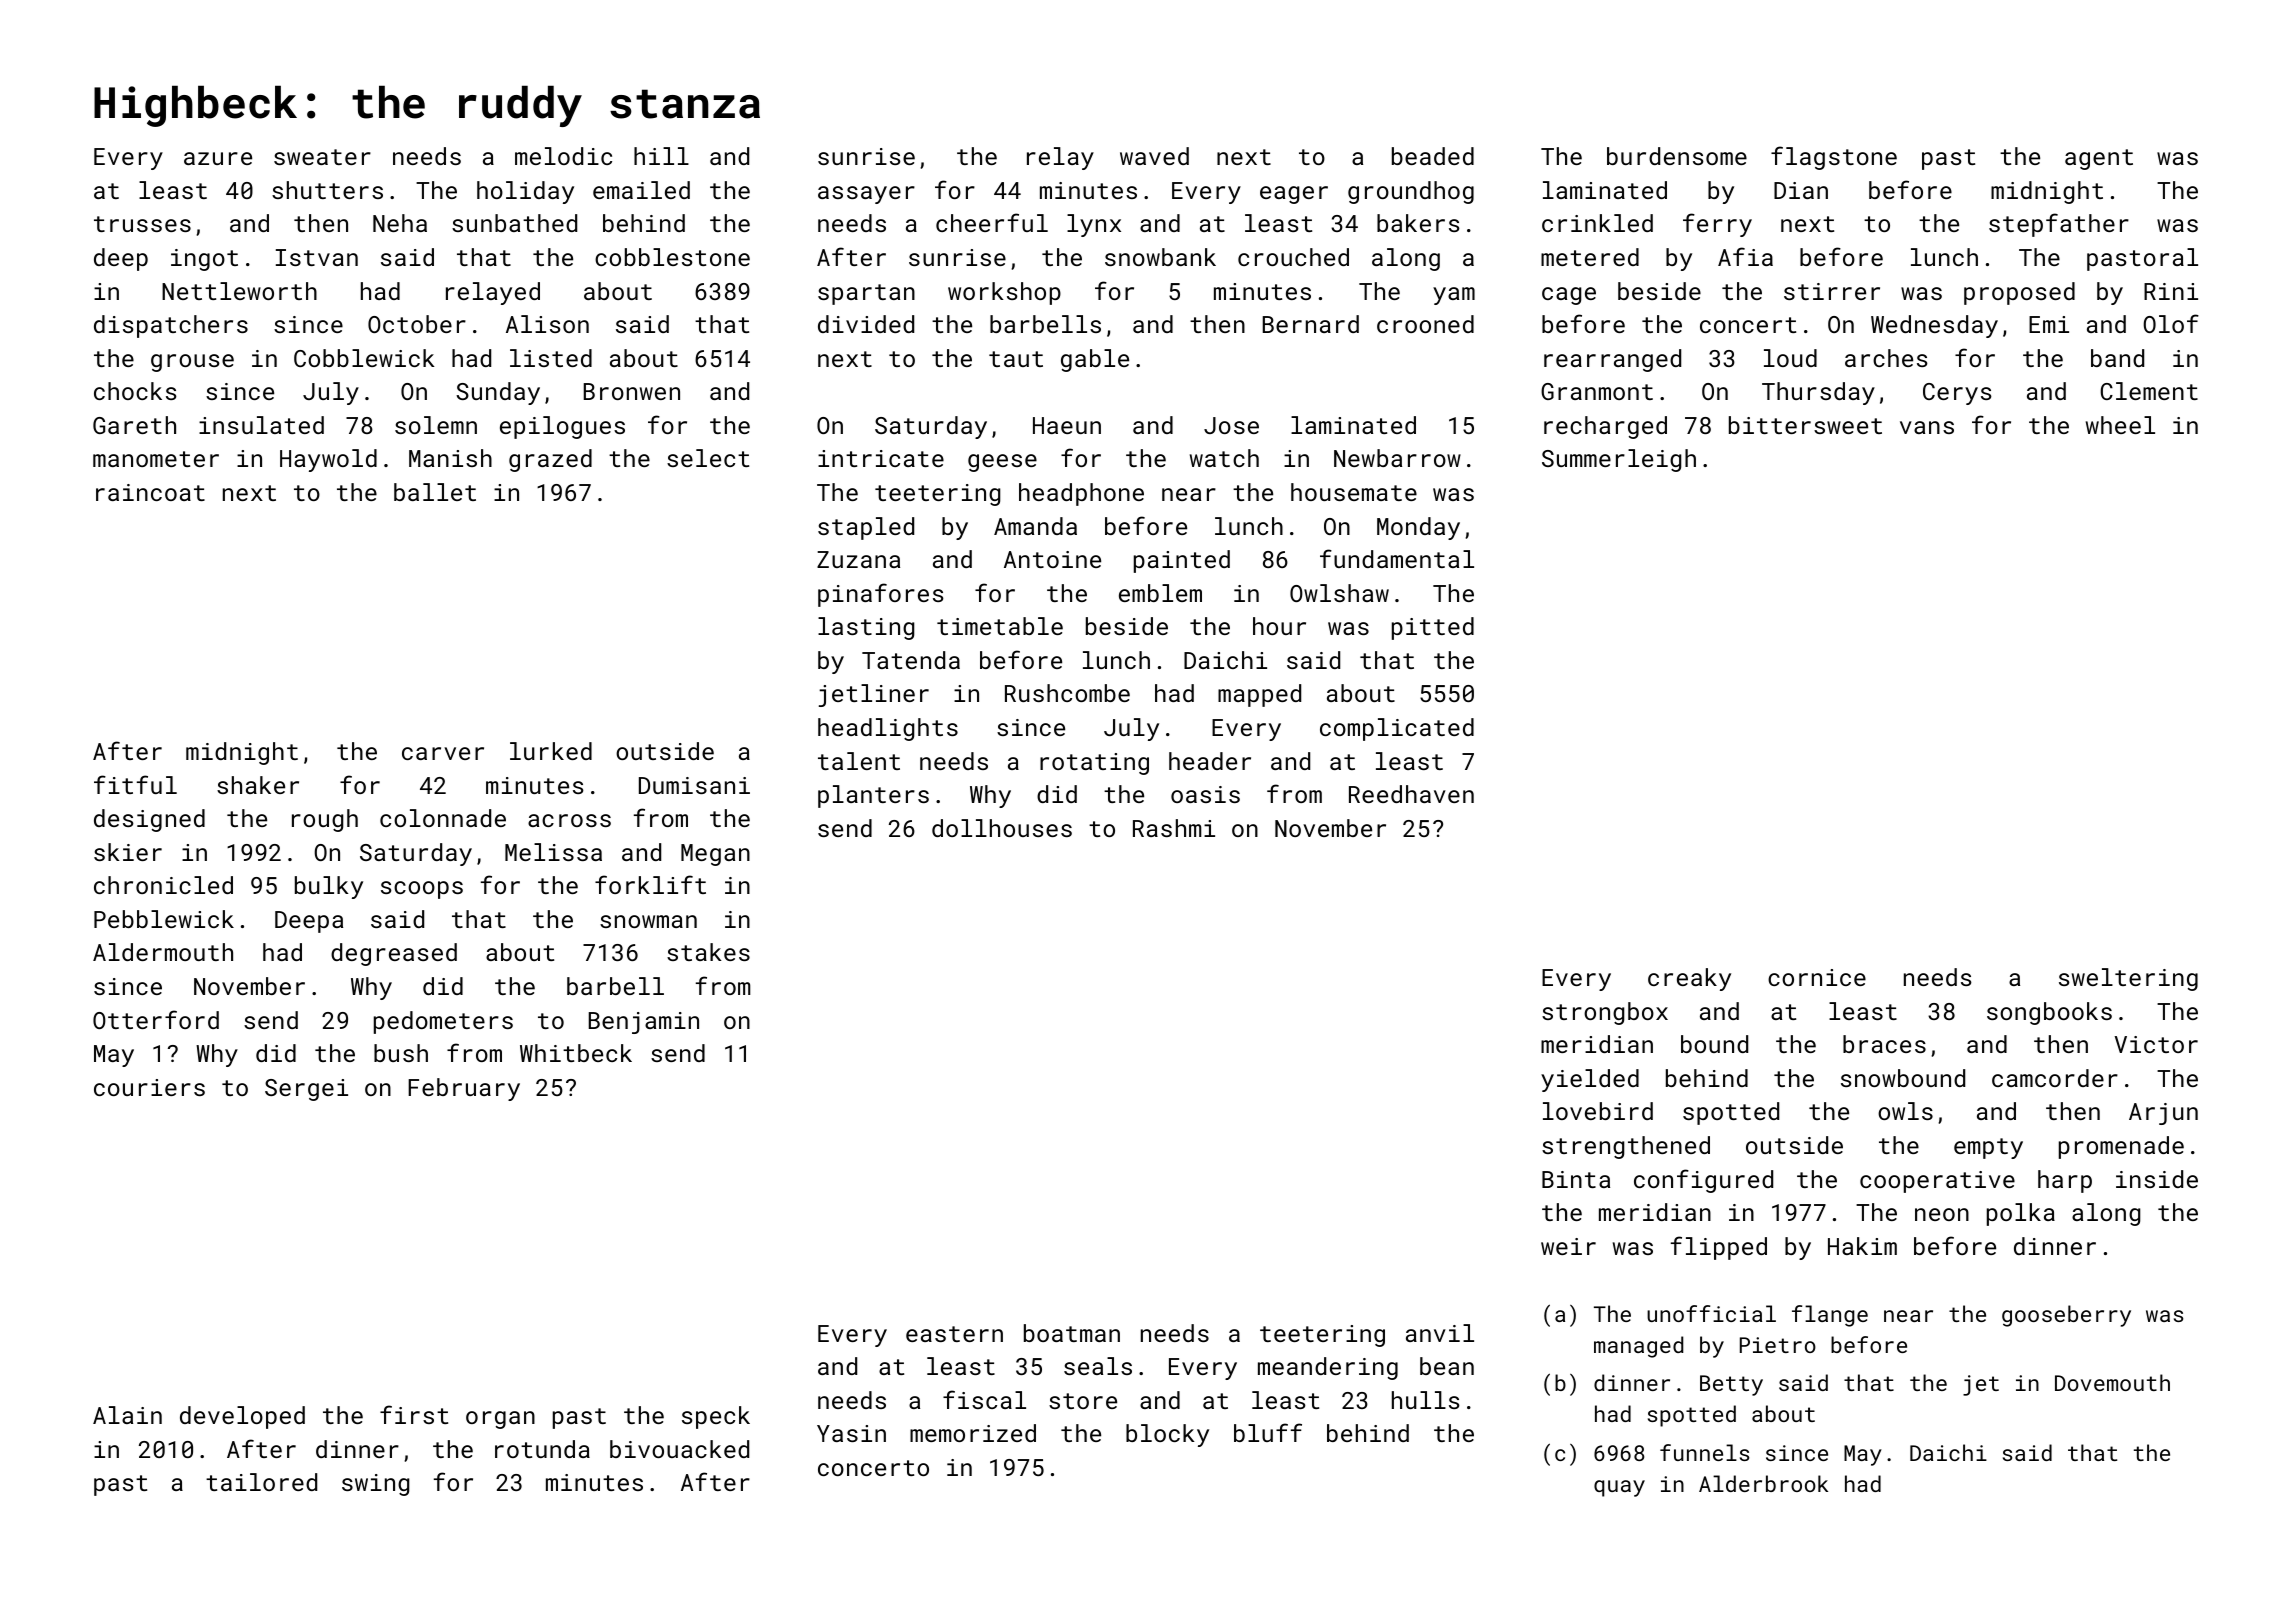  Describe the element at coordinates (1605, 1013) in the screenshot. I see `strongbox` at that location.
